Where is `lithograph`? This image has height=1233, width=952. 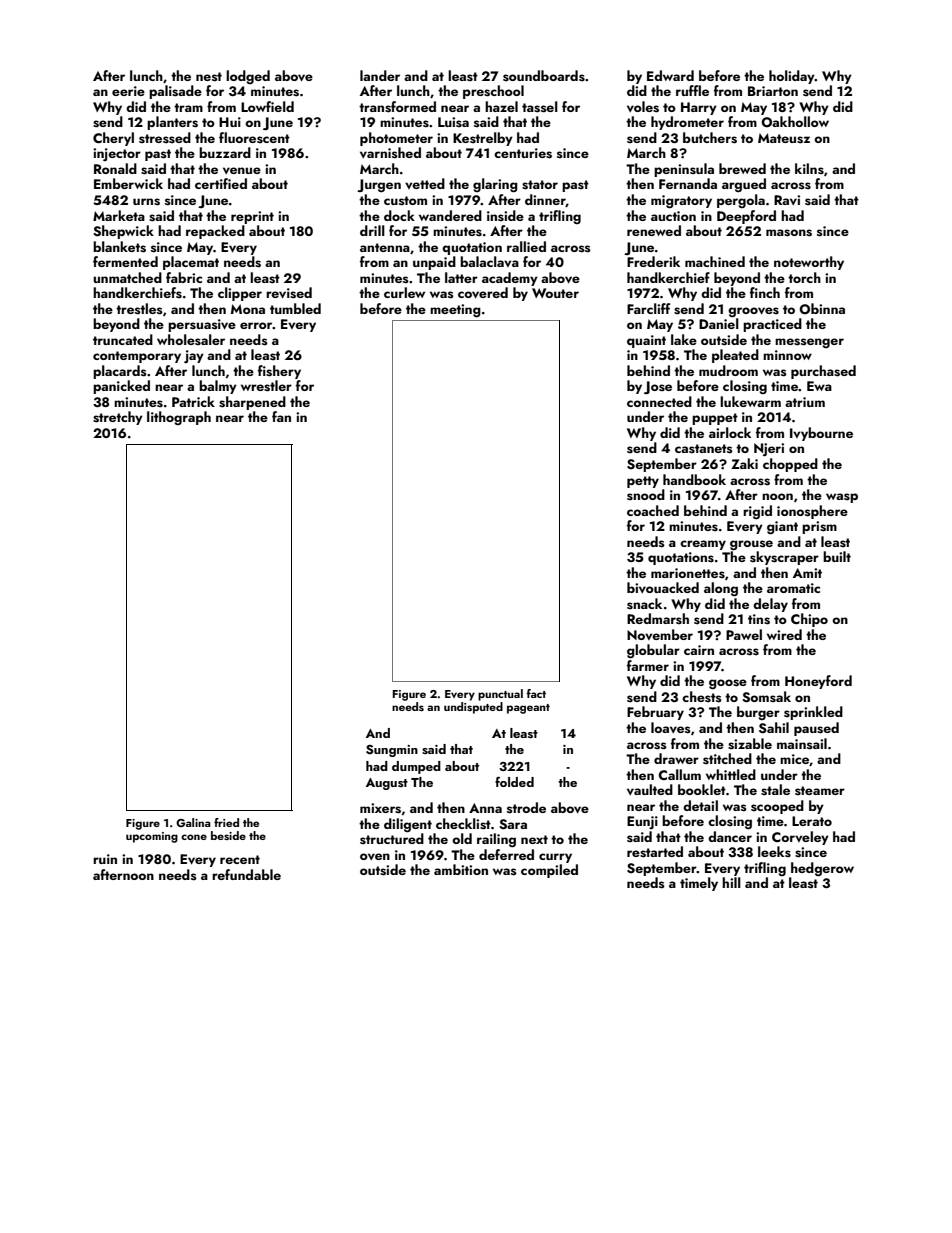
lithograph is located at coordinates (179, 418).
